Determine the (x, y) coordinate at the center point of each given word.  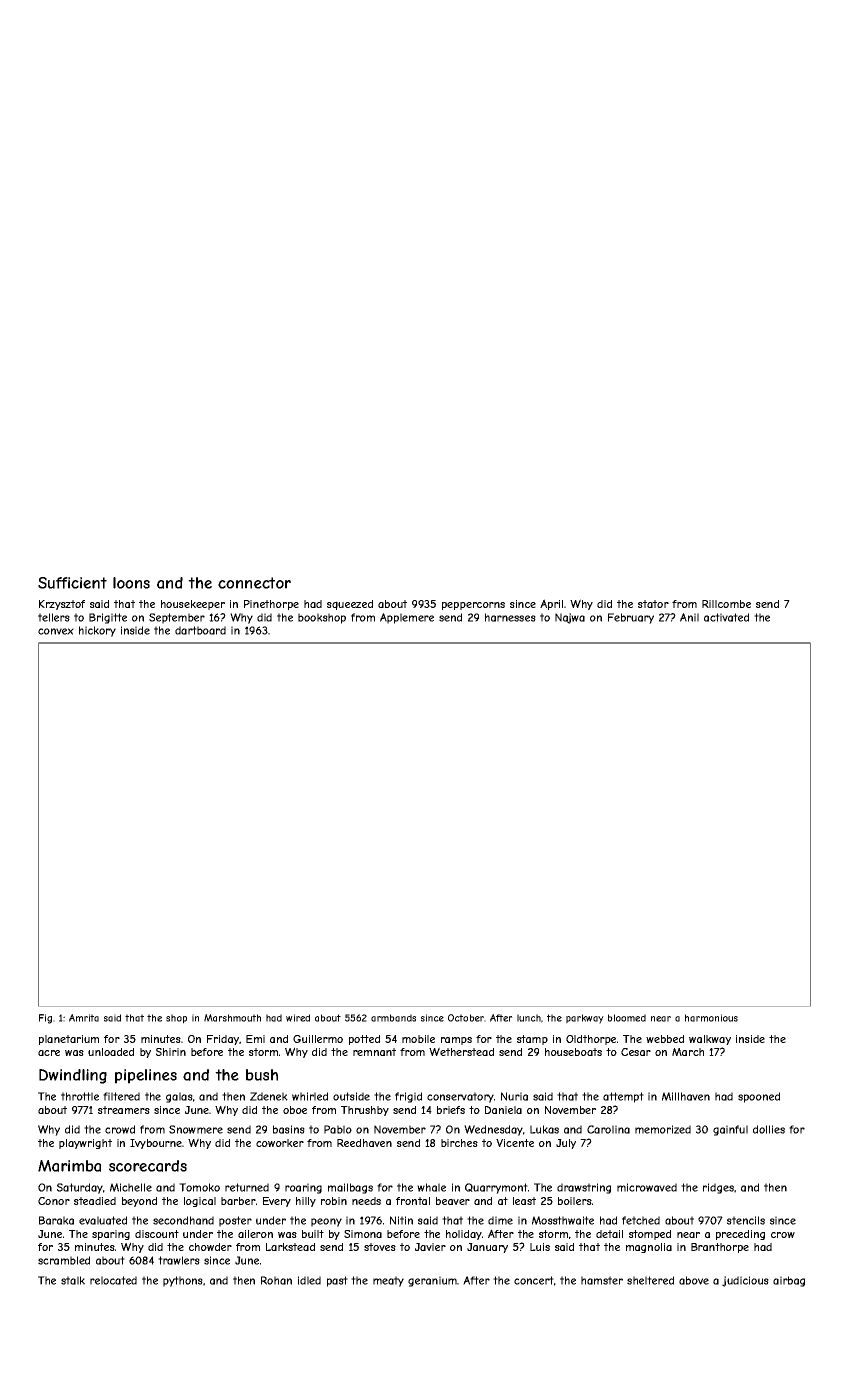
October (466, 1018)
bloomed (627, 1018)
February (631, 618)
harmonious (711, 1018)
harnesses (510, 617)
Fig (45, 1019)
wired (298, 1018)
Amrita (84, 1018)
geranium (432, 1281)
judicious (745, 1281)
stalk (73, 1280)
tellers (54, 617)
